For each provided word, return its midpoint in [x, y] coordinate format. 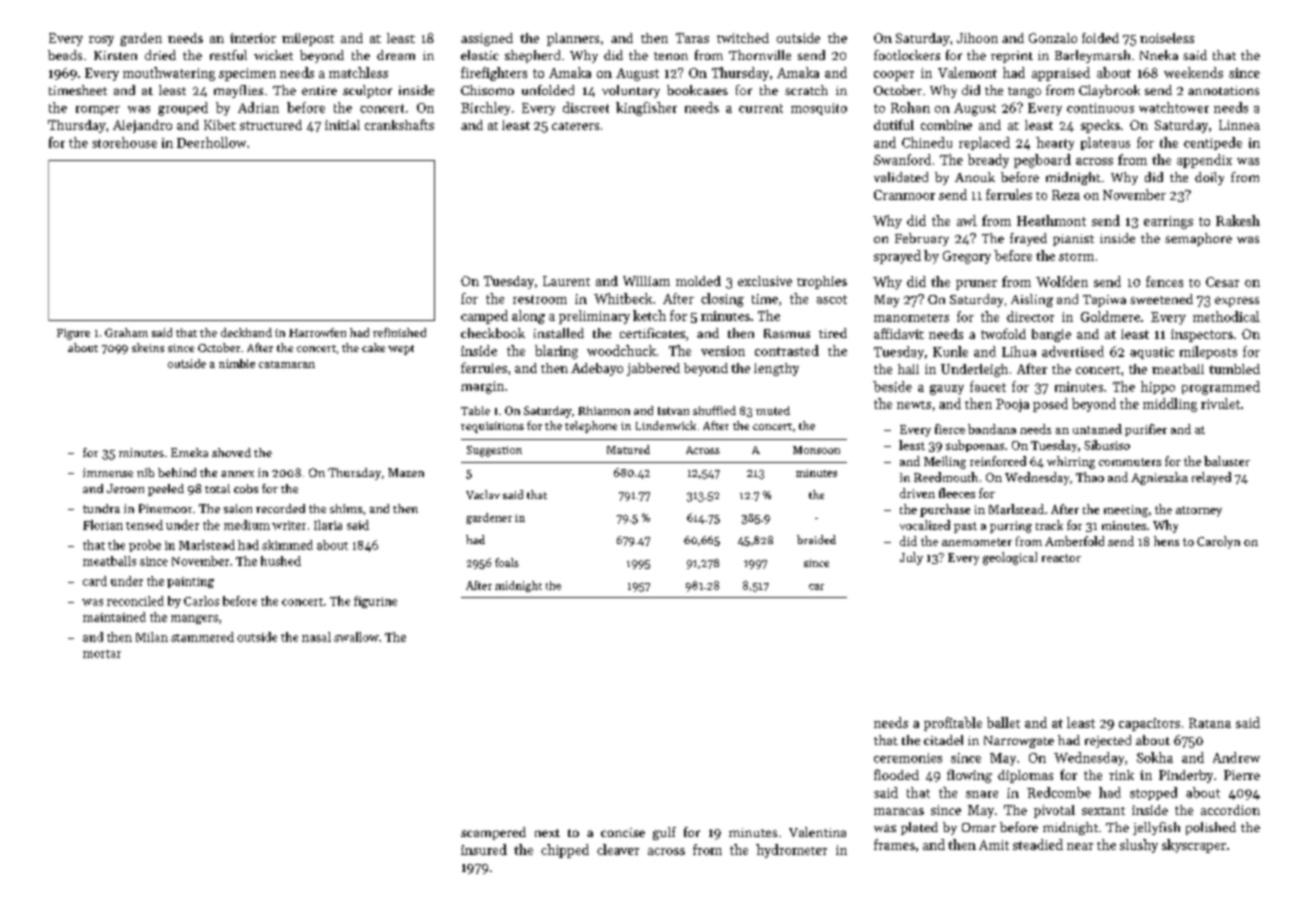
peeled [166, 490]
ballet [1003, 722]
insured [484, 849]
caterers [575, 126]
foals [507, 562]
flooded [896, 774]
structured [271, 125]
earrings [1168, 222]
